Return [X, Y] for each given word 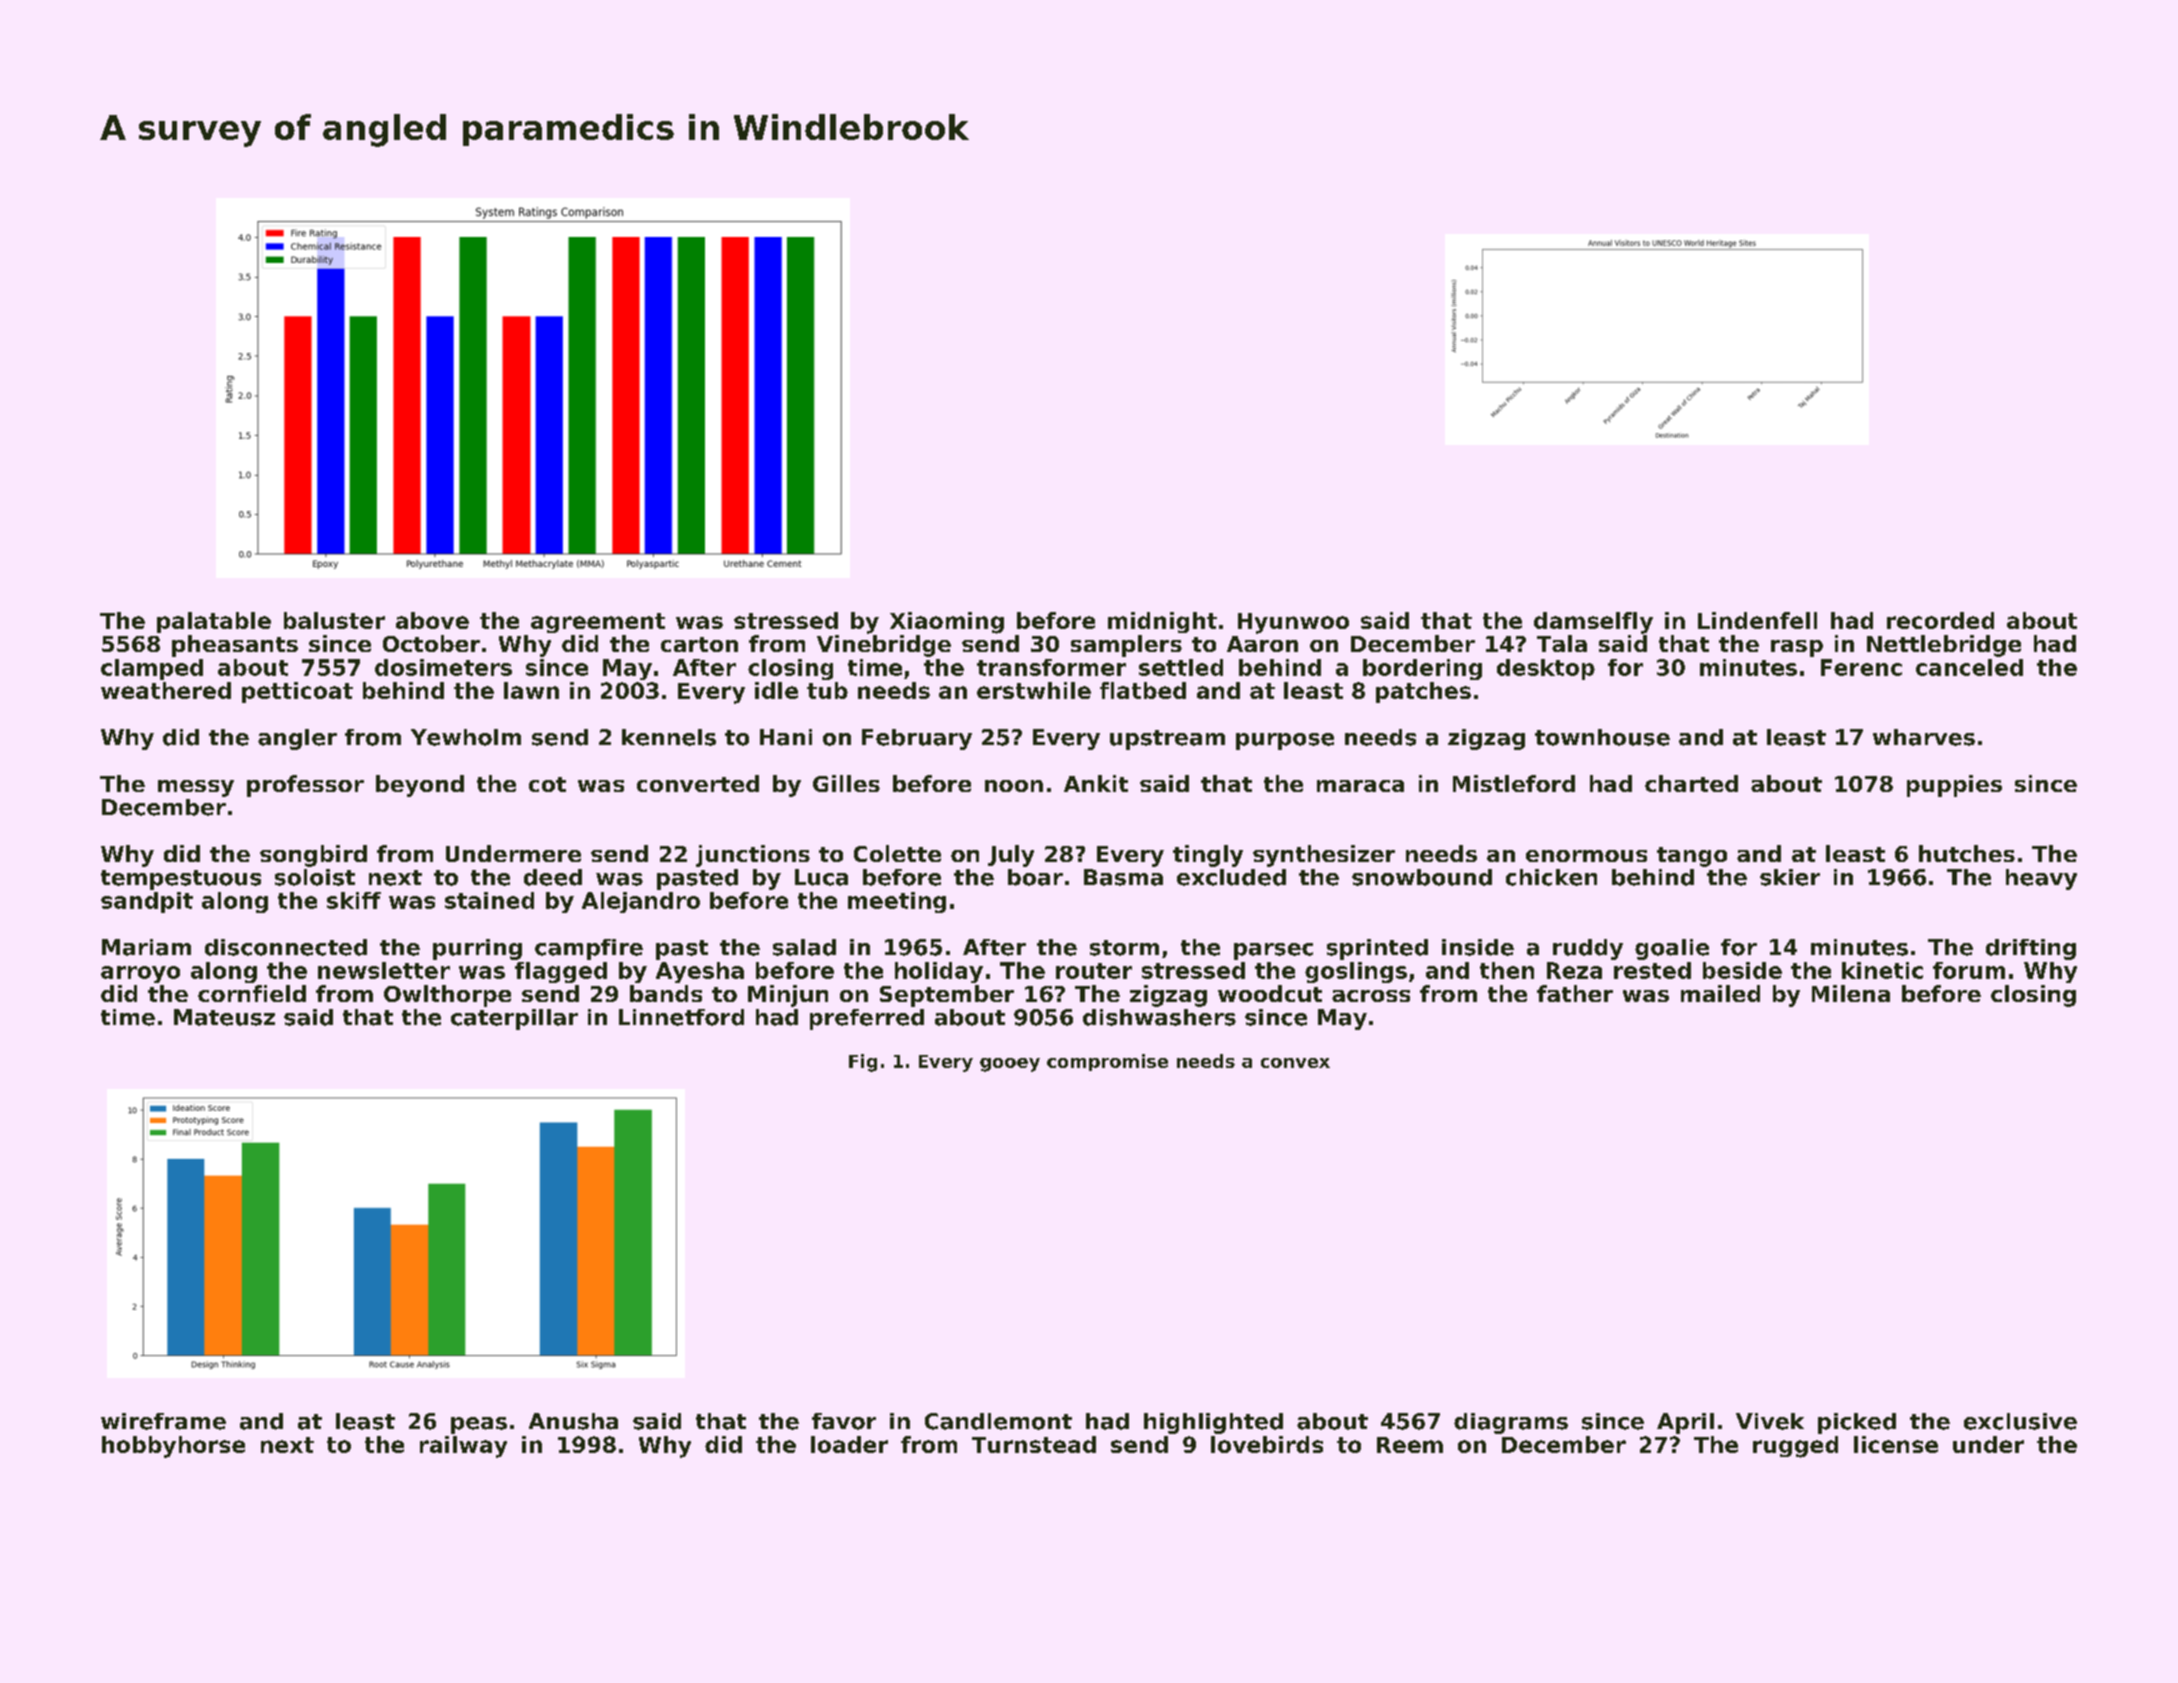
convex [1295, 1063]
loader [849, 1444]
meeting [897, 902]
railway [463, 1447]
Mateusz [224, 1017]
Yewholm [466, 737]
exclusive [2020, 1421]
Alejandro [641, 902]
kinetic [1882, 970]
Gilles [846, 783]
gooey [1010, 1065]
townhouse [1602, 737]
